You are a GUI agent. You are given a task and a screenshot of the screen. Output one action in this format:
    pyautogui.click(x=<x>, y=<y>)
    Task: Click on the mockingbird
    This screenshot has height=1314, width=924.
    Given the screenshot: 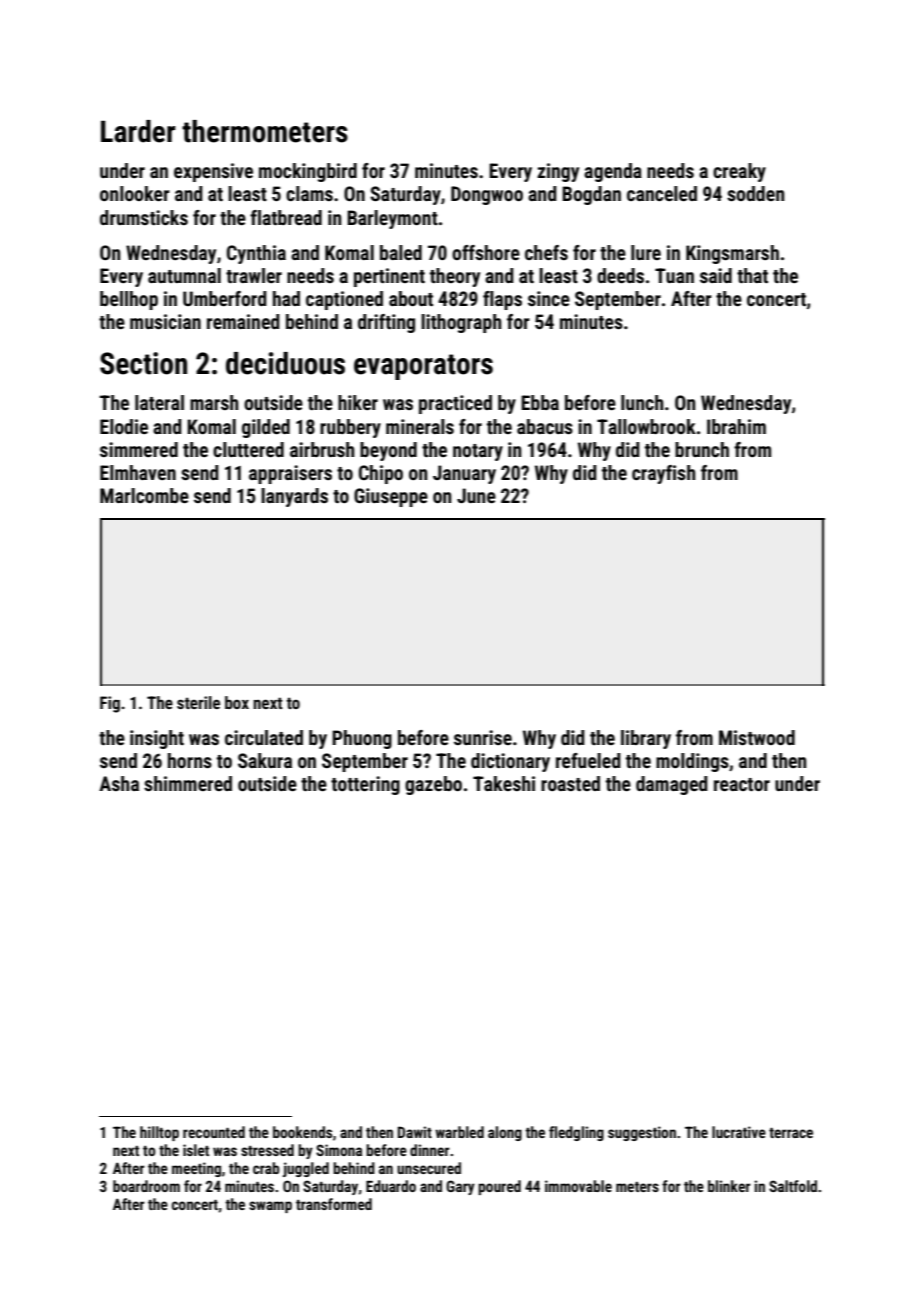 What is the action you would take?
    pyautogui.click(x=308, y=172)
